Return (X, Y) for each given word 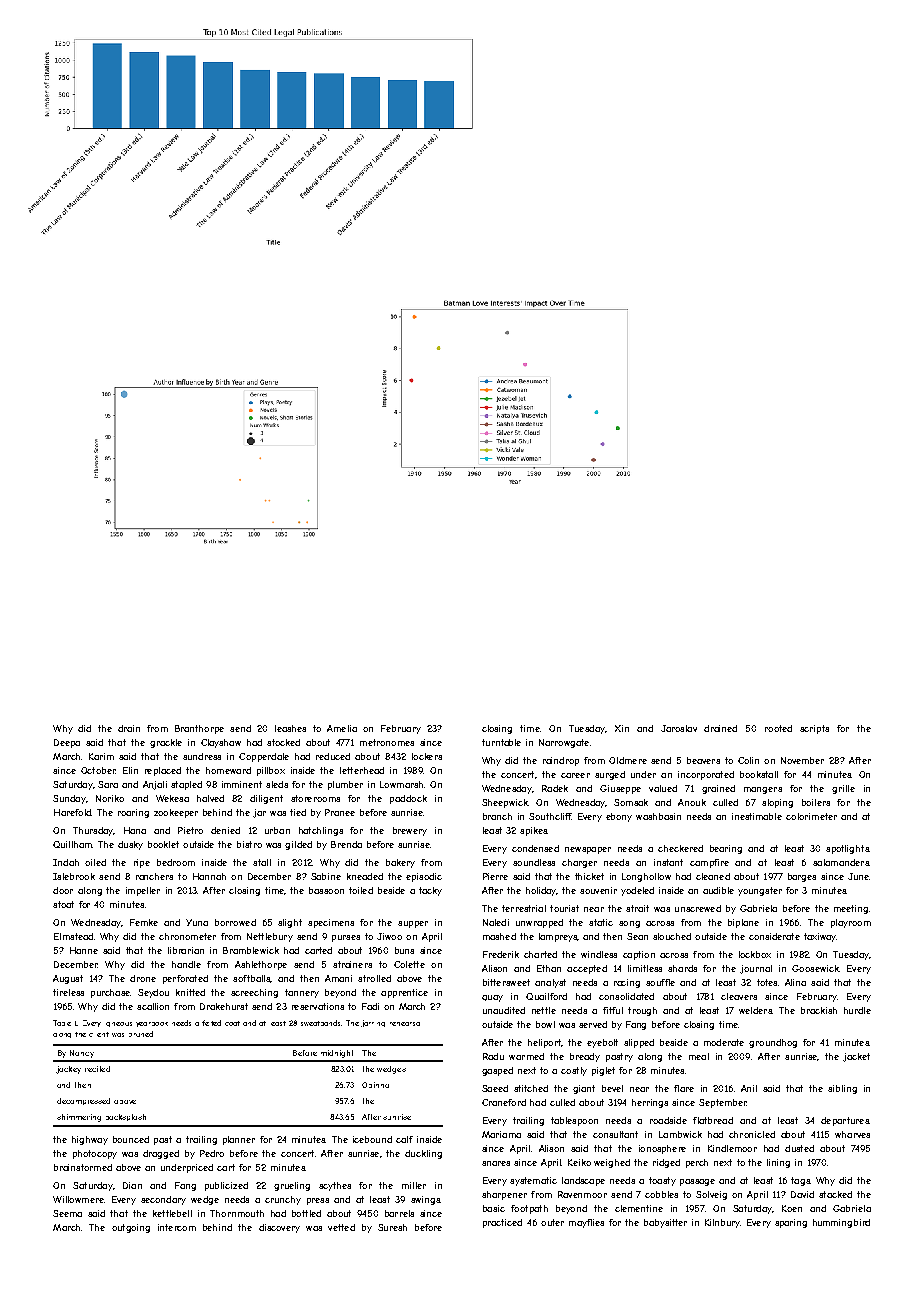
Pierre (495, 876)
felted (211, 1023)
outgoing (131, 1228)
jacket (856, 1057)
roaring (133, 813)
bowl (545, 1024)
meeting (851, 909)
